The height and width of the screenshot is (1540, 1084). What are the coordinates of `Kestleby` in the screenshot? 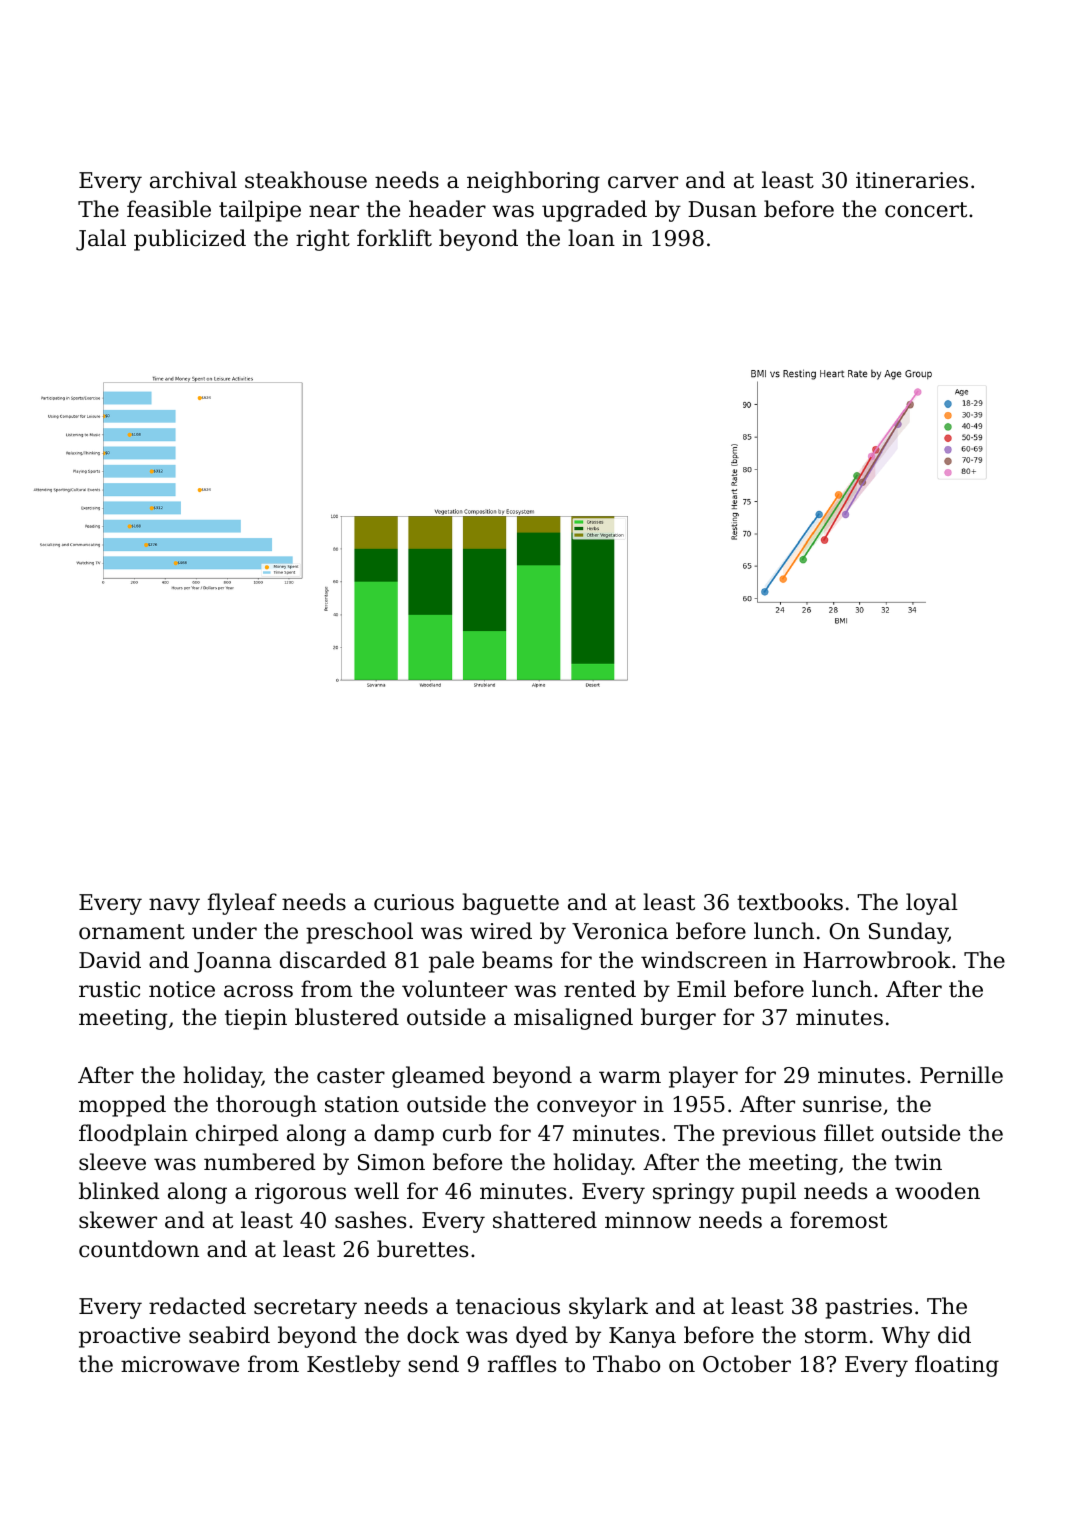 It's located at (354, 1366).
